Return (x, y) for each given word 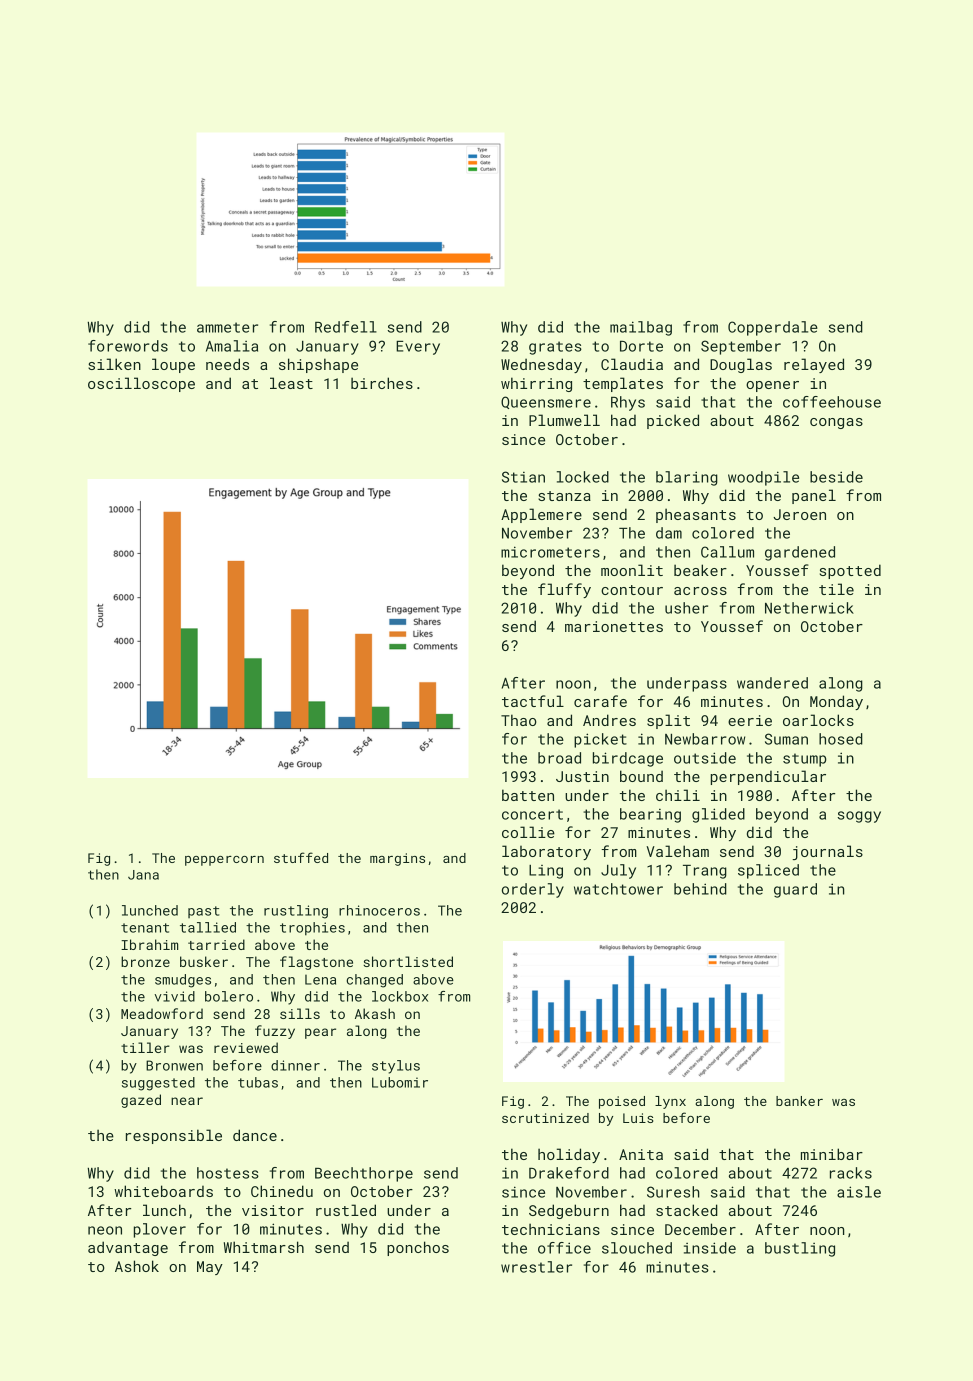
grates (555, 348)
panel (814, 496)
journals (827, 852)
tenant (145, 928)
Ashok (137, 1266)
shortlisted (408, 961)
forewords (128, 346)
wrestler (536, 1267)
